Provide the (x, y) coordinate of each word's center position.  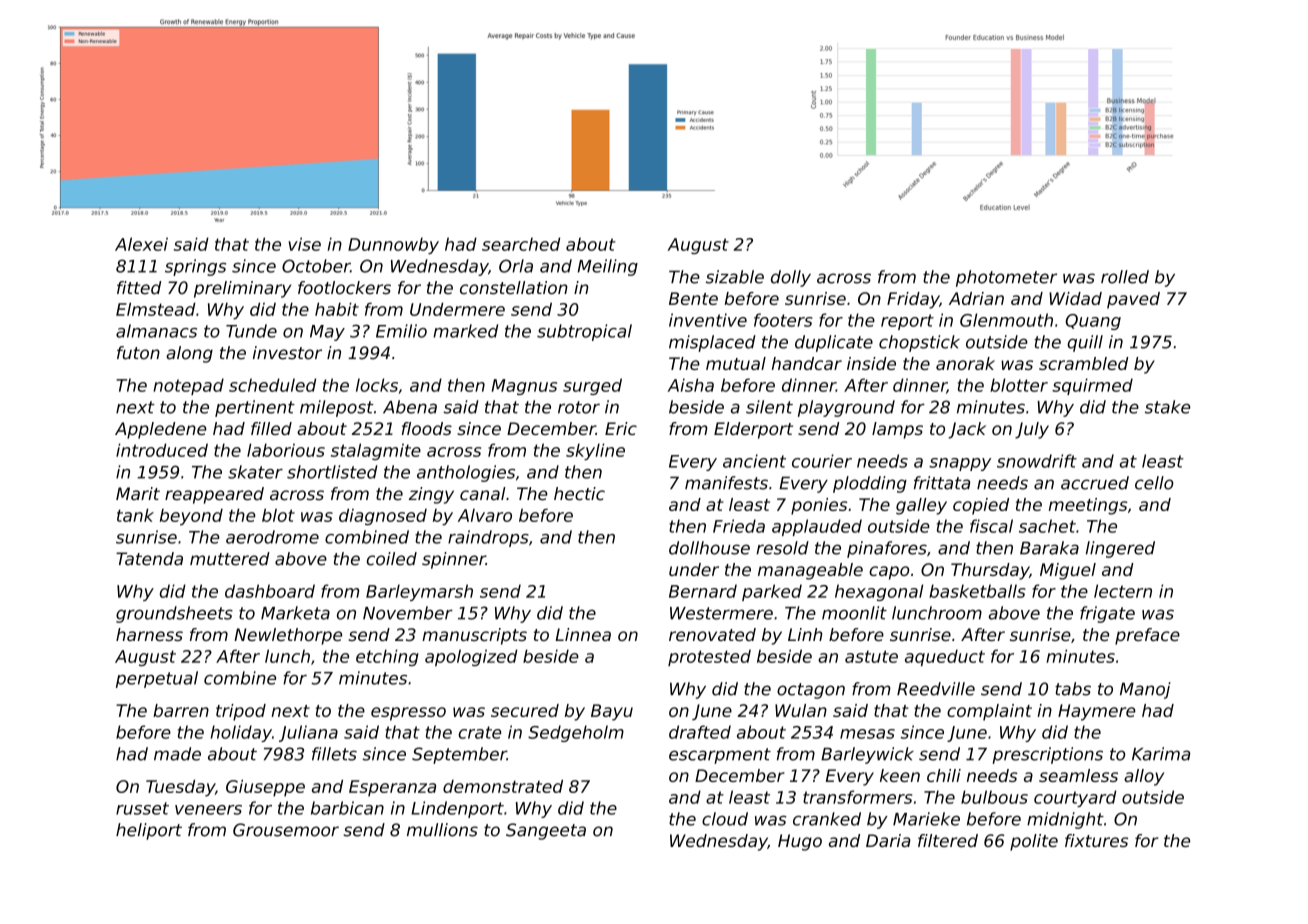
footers (783, 320)
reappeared (214, 495)
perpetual (157, 679)
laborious (286, 450)
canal (483, 494)
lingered (1120, 549)
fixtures (1096, 840)
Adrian (976, 298)
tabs (1073, 689)
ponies (819, 506)
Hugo (800, 842)
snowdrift (1037, 461)
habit (337, 309)
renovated (712, 634)
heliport (149, 831)
